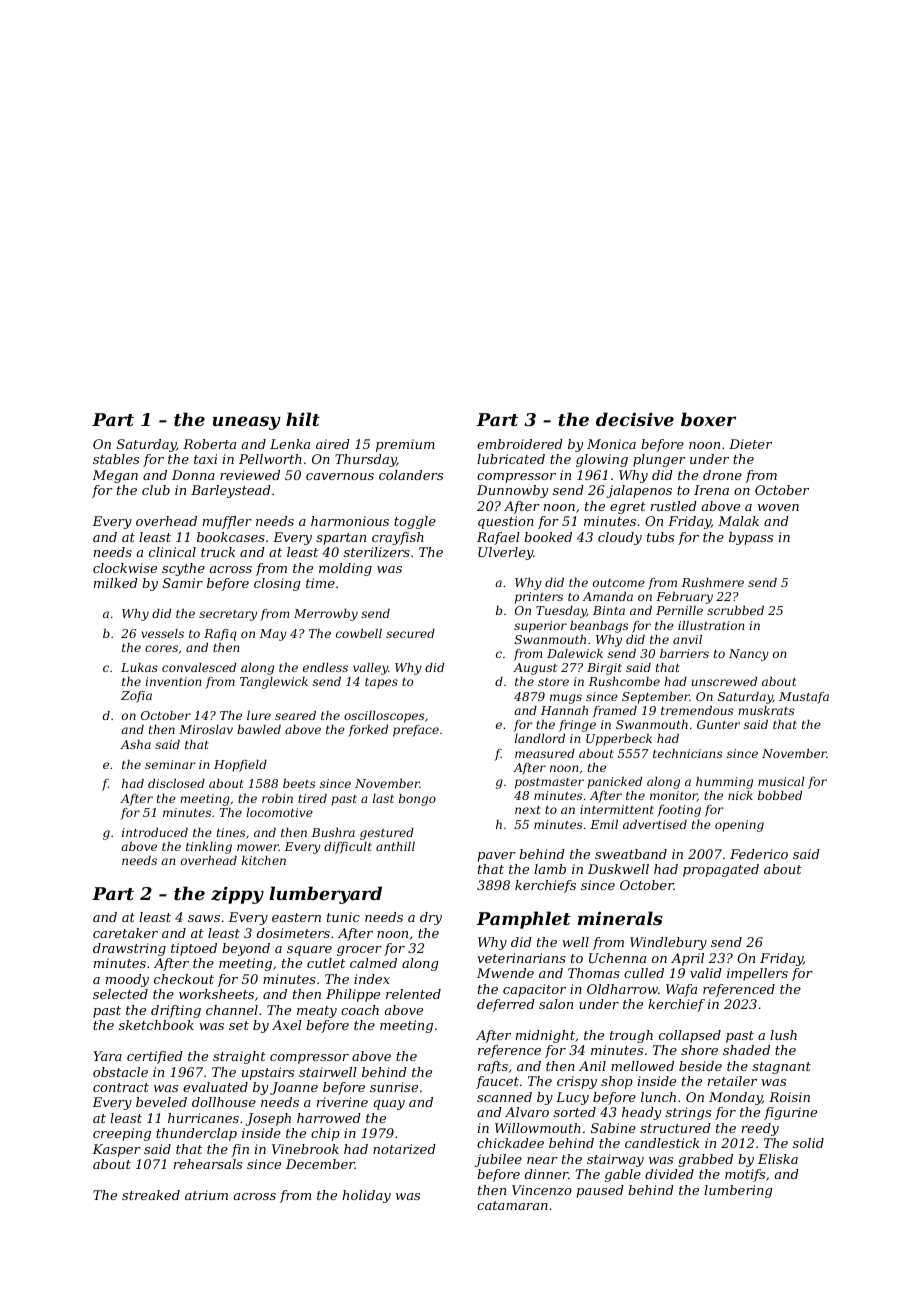  What do you see at coordinates (120, 994) in the document?
I see `selected` at bounding box center [120, 994].
